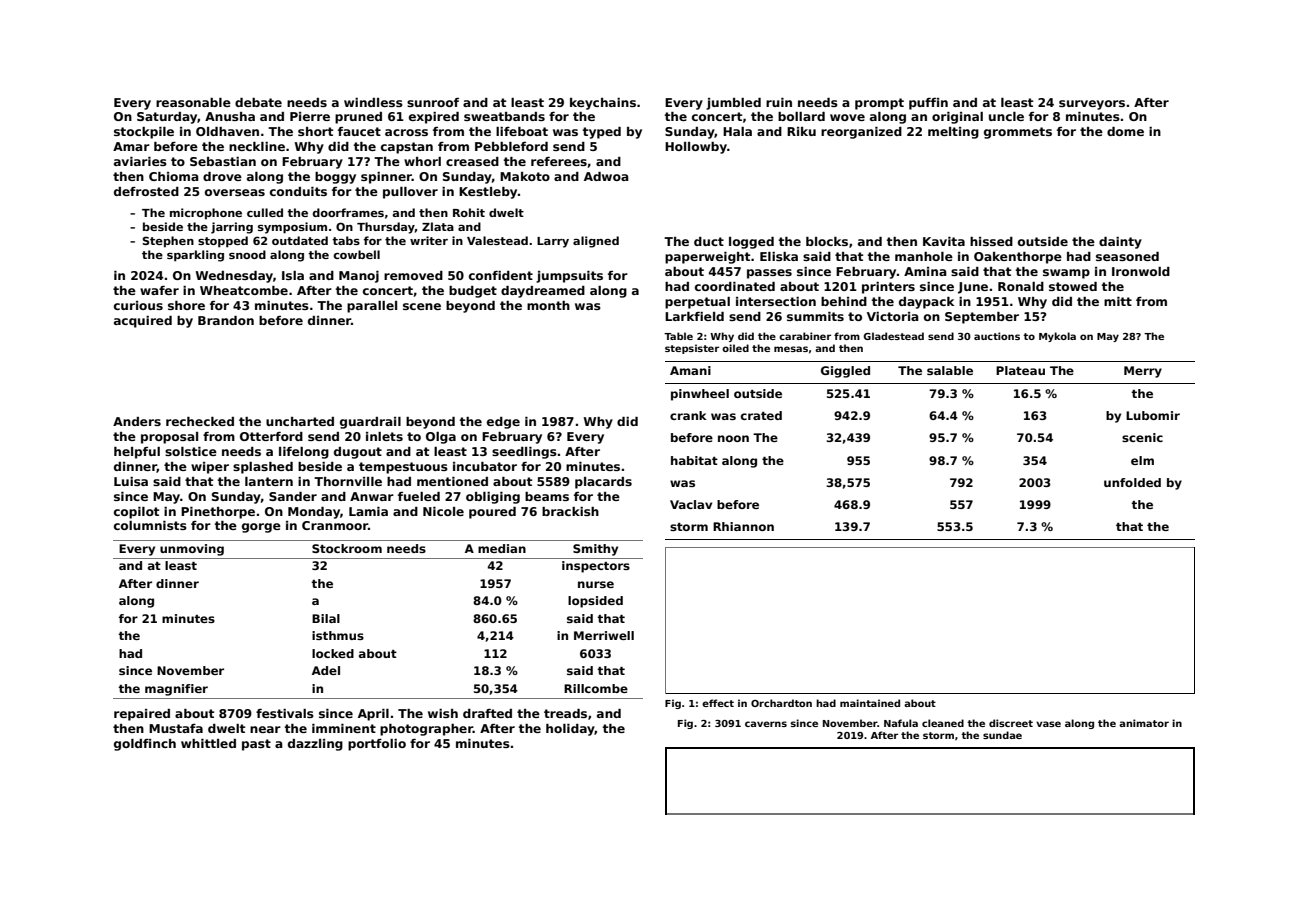 The image size is (1308, 924). What do you see at coordinates (743, 526) in the document?
I see `Rhiannon` at bounding box center [743, 526].
